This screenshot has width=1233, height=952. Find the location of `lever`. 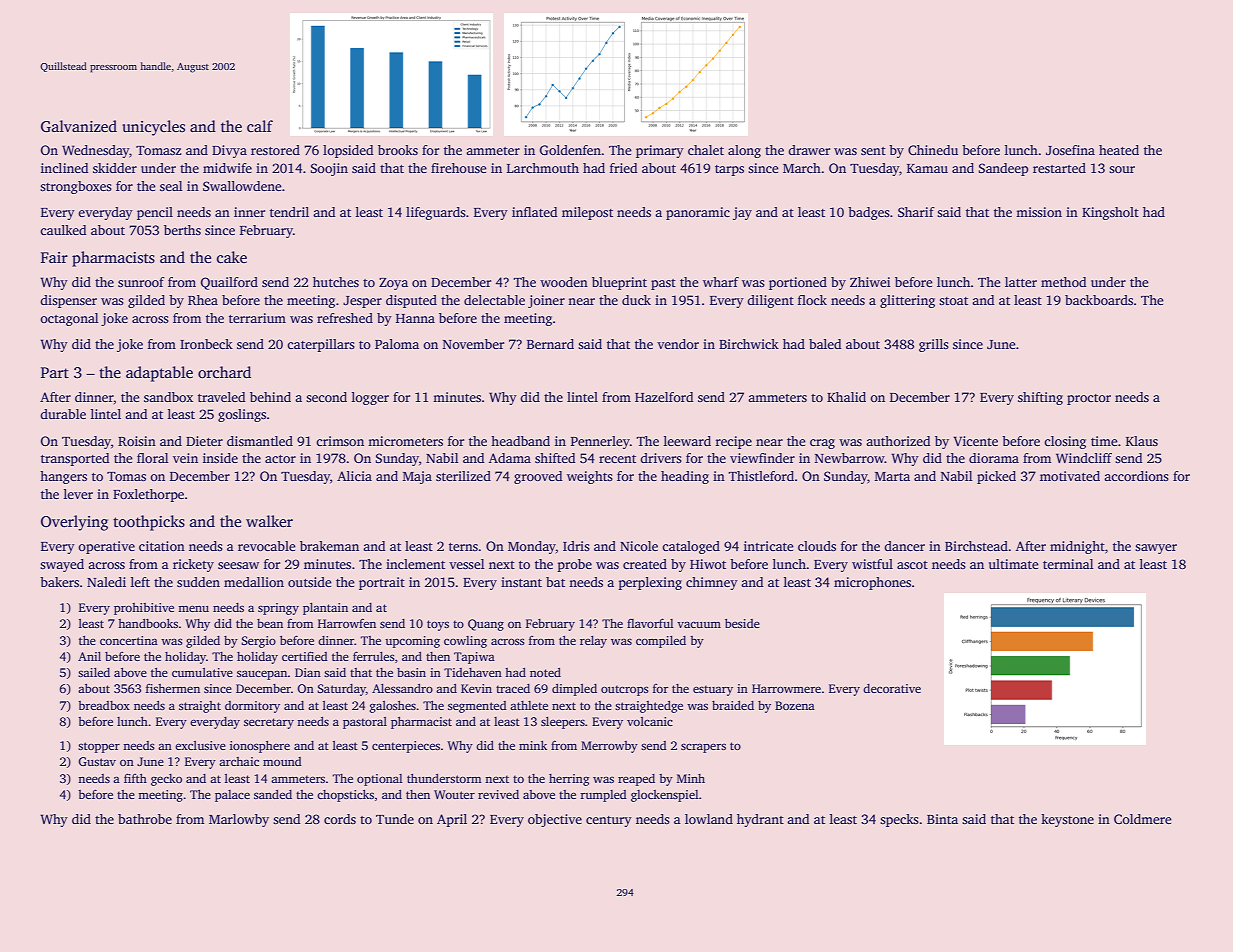

lever is located at coordinates (78, 494).
